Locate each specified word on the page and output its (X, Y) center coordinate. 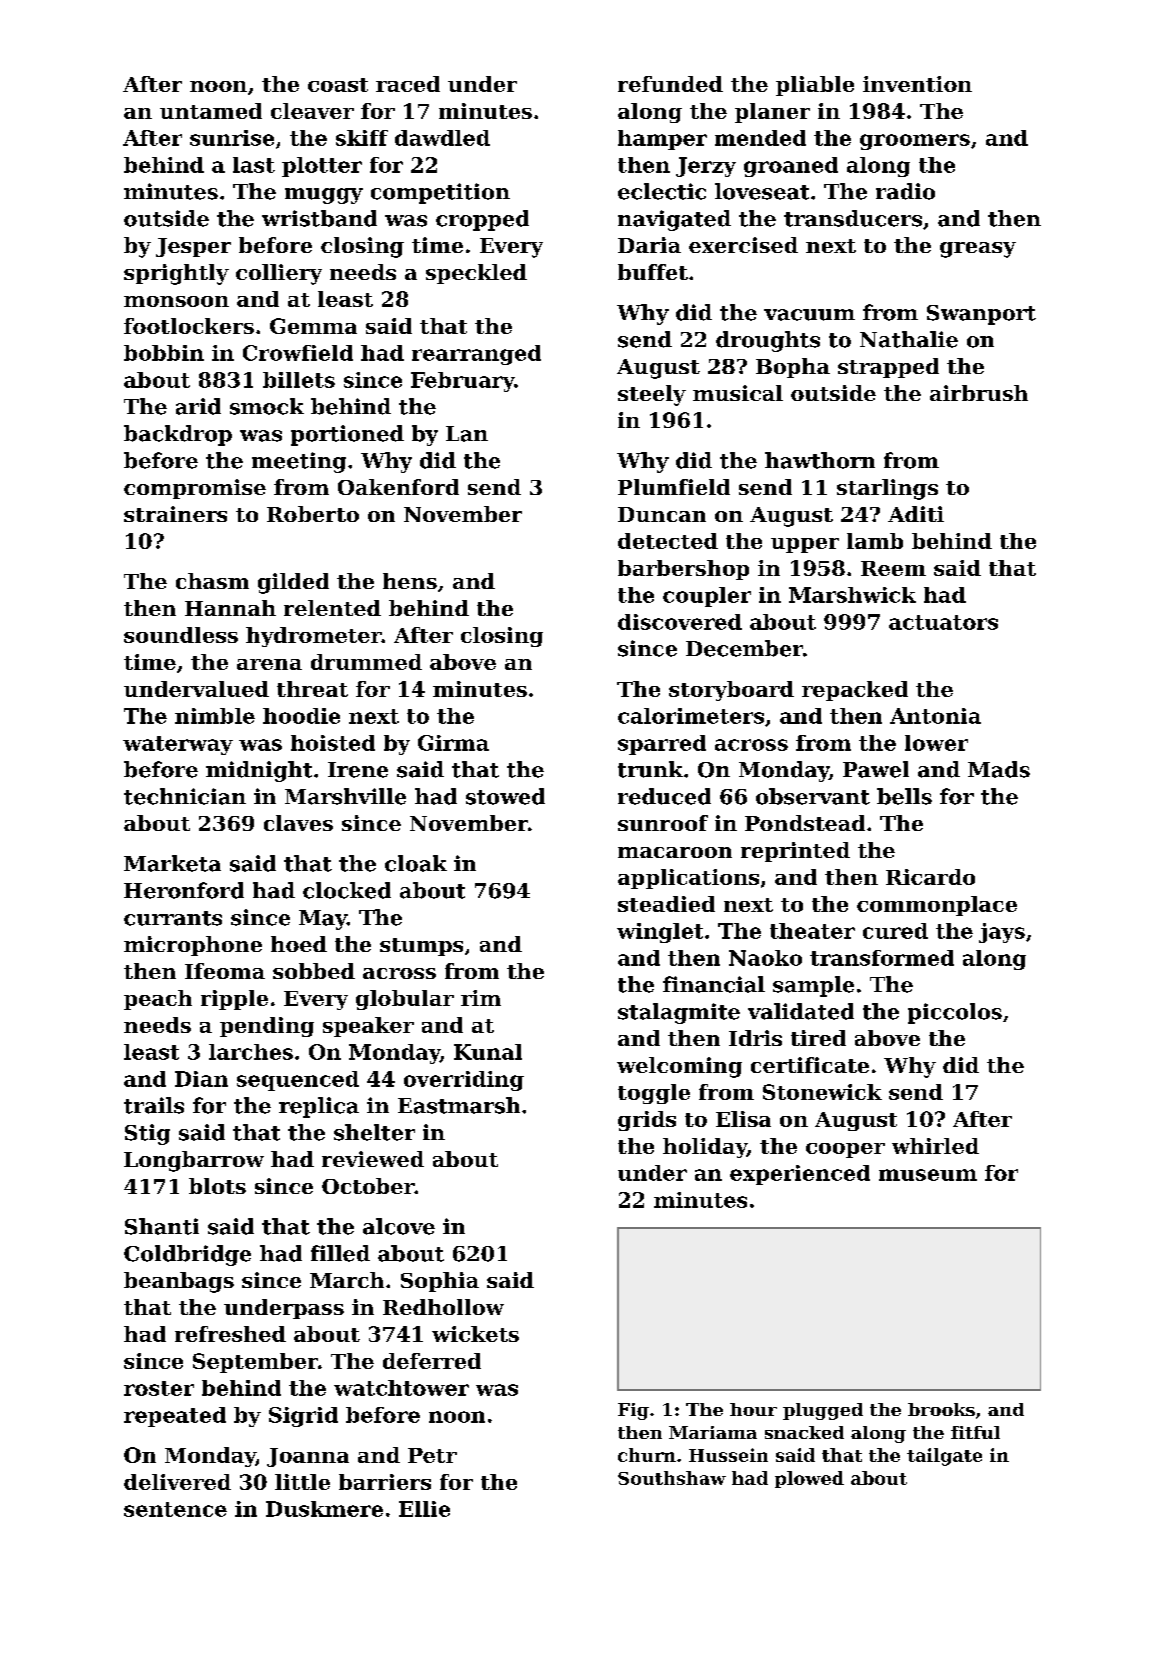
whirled (935, 1146)
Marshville (345, 796)
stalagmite (679, 1013)
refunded (670, 84)
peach (158, 1000)
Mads (999, 769)
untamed (211, 111)
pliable (815, 86)
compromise (195, 489)
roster (159, 1388)
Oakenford (398, 487)
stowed (505, 796)
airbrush (979, 393)
